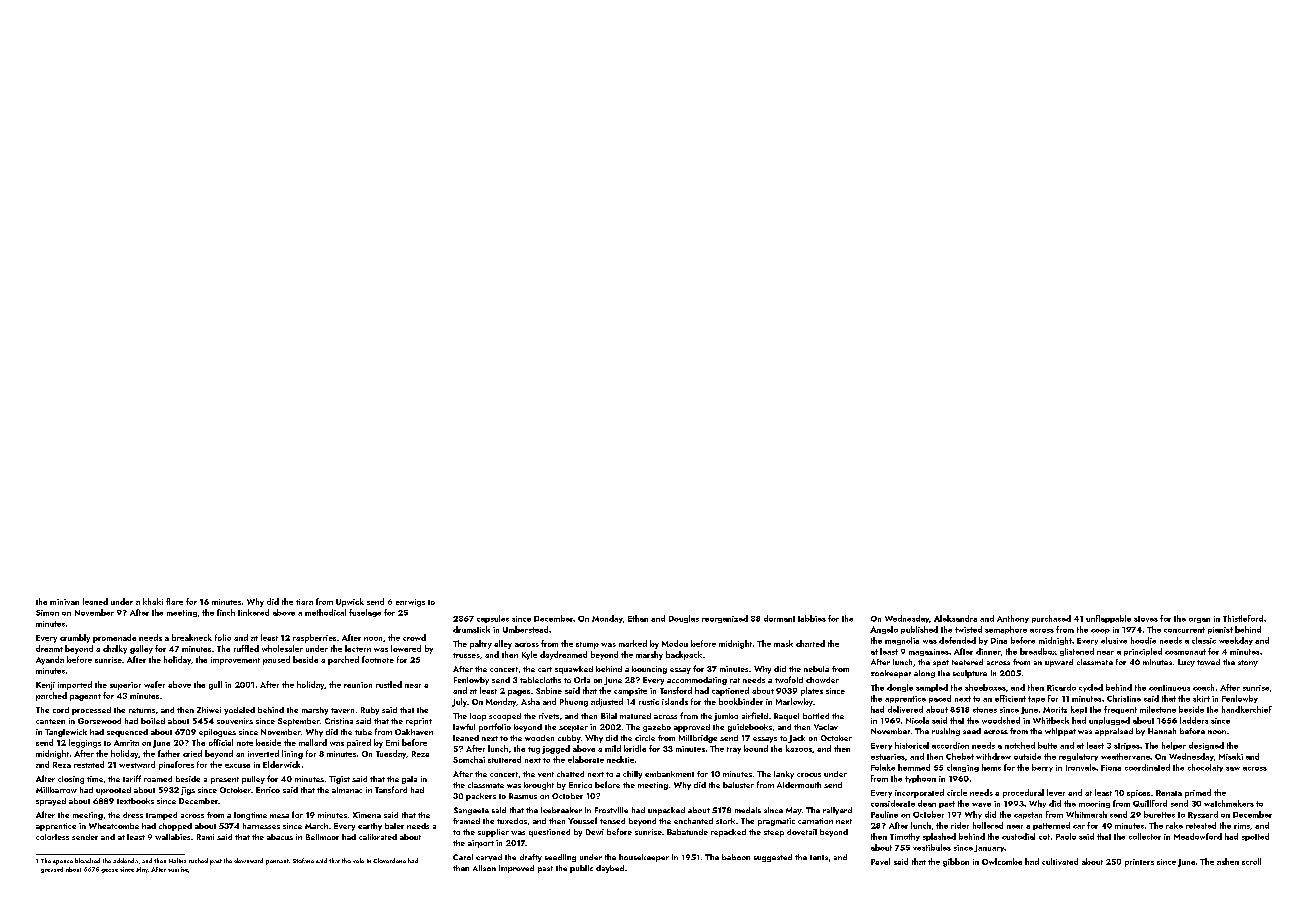  What do you see at coordinates (1060, 732) in the image?
I see `whippet` at bounding box center [1060, 732].
